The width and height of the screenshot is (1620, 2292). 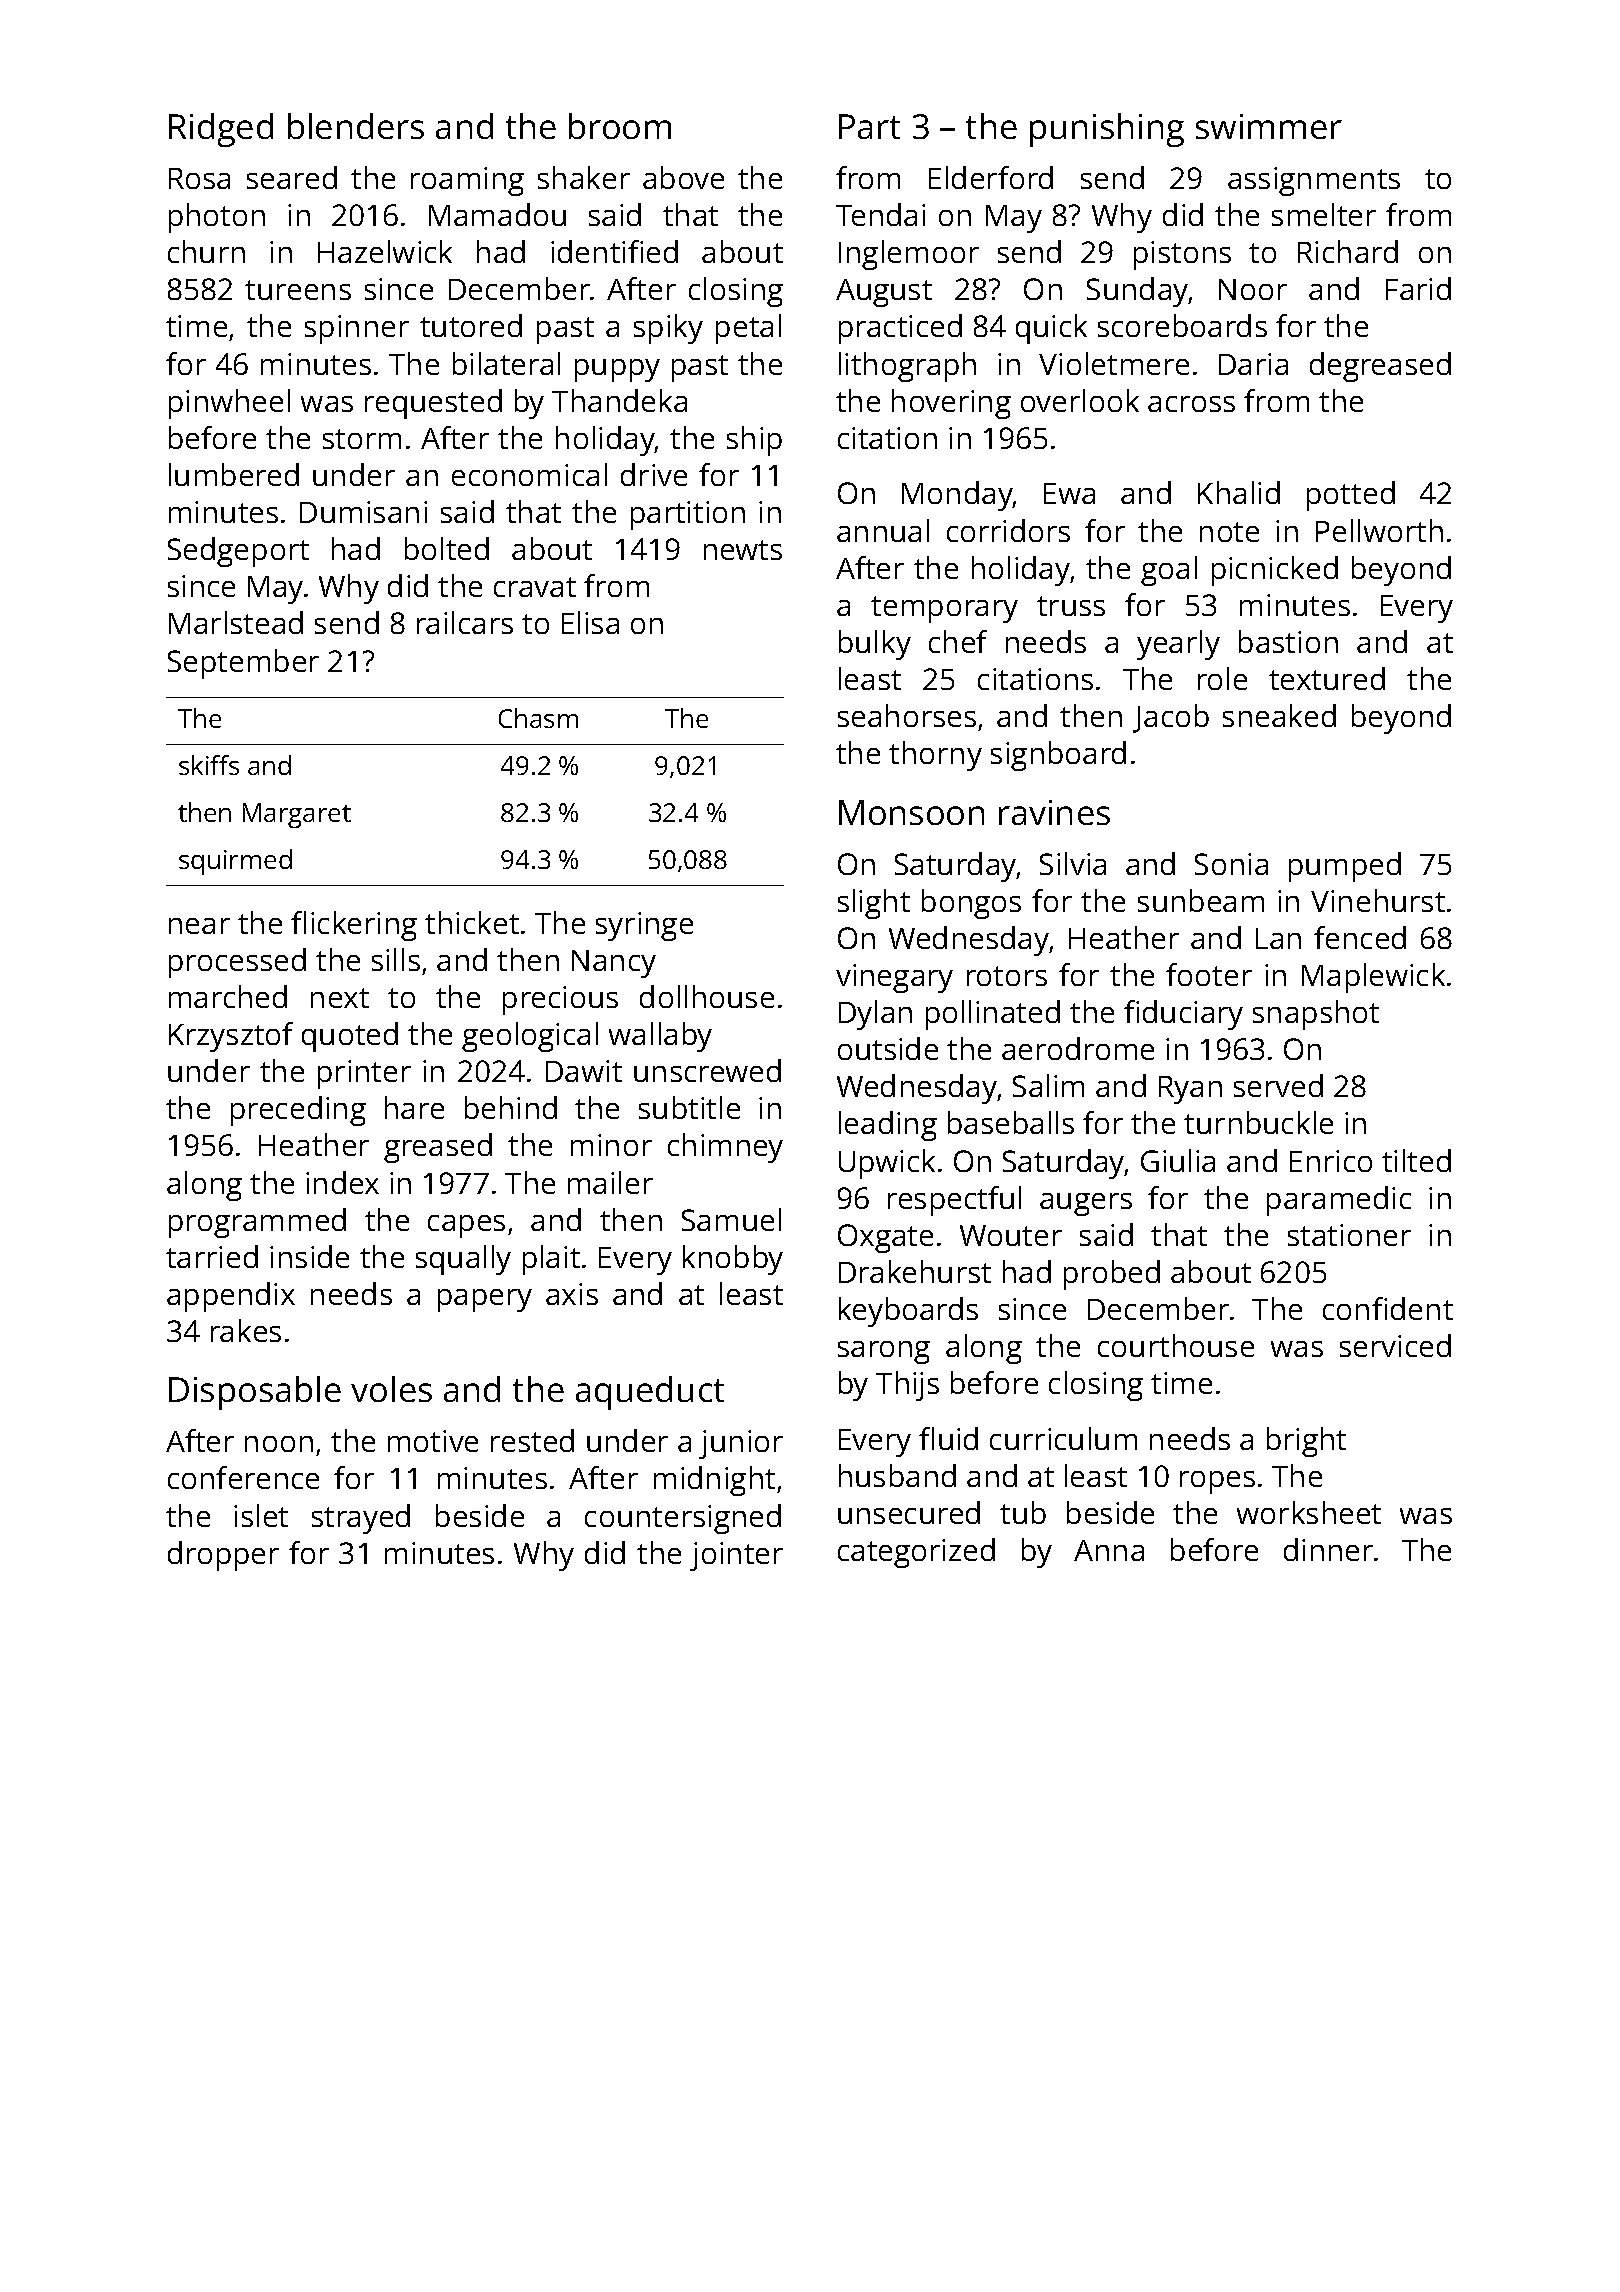 I want to click on railcars, so click(x=465, y=622).
